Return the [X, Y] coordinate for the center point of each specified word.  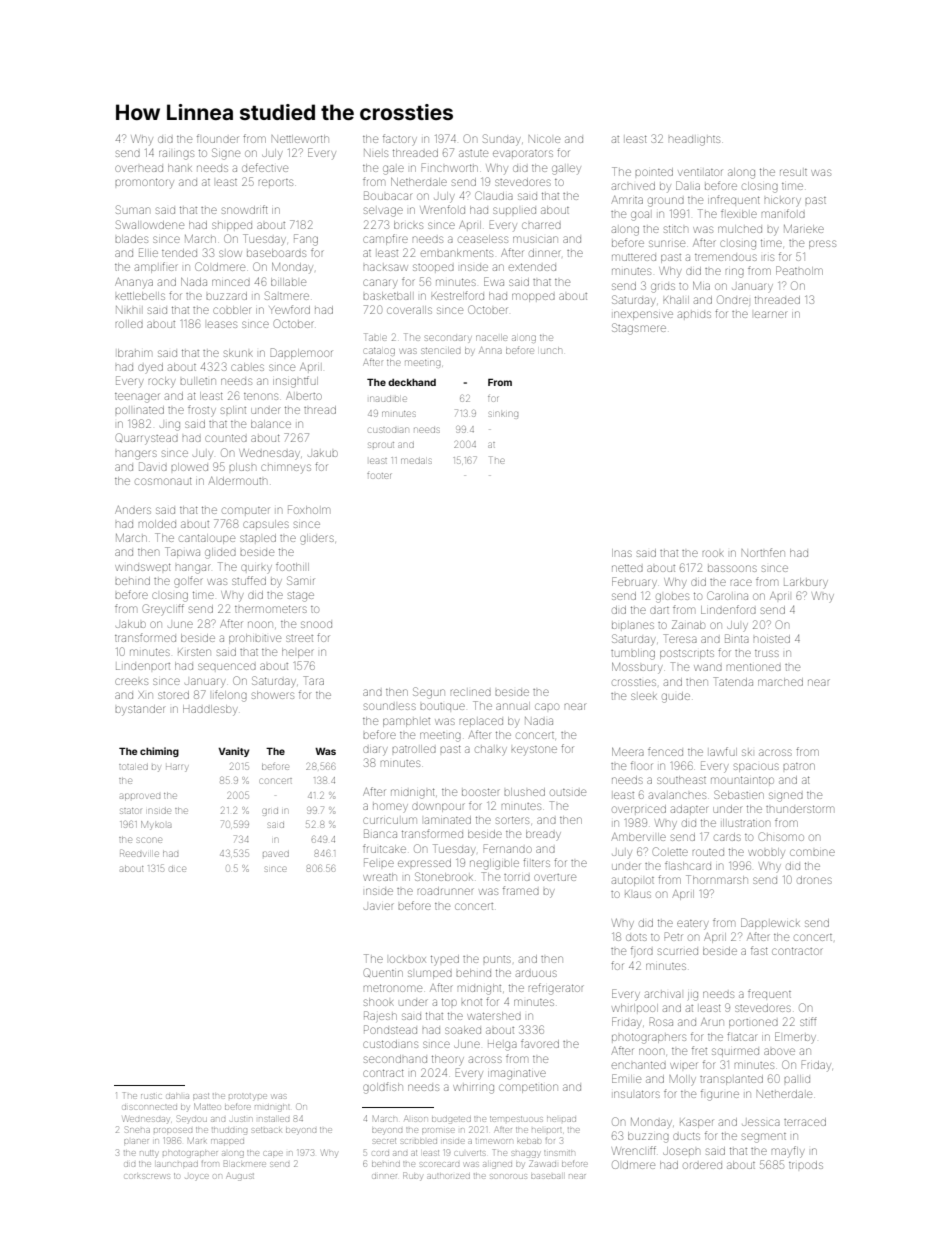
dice [177, 869]
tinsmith [559, 1153]
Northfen [763, 552]
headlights [694, 141]
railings [176, 155]
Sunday [501, 140]
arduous [536, 973]
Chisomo [781, 836]
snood [316, 624]
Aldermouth [238, 481]
